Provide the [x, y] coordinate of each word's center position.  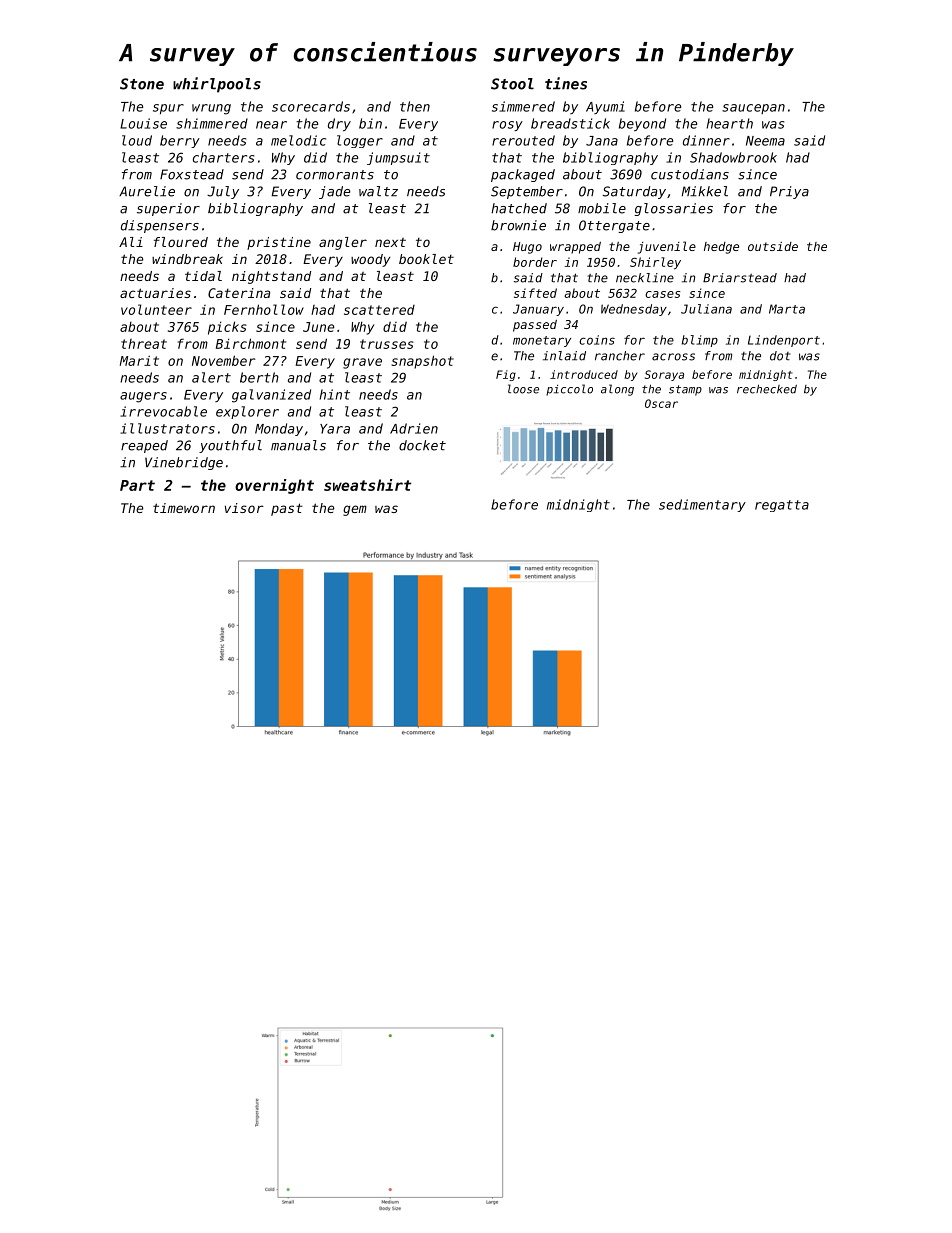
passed [535, 326]
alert [211, 377]
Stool [512, 84]
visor [244, 508]
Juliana [706, 309]
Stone [142, 84]
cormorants [335, 175]
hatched [519, 208]
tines [566, 83]
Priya [789, 192]
